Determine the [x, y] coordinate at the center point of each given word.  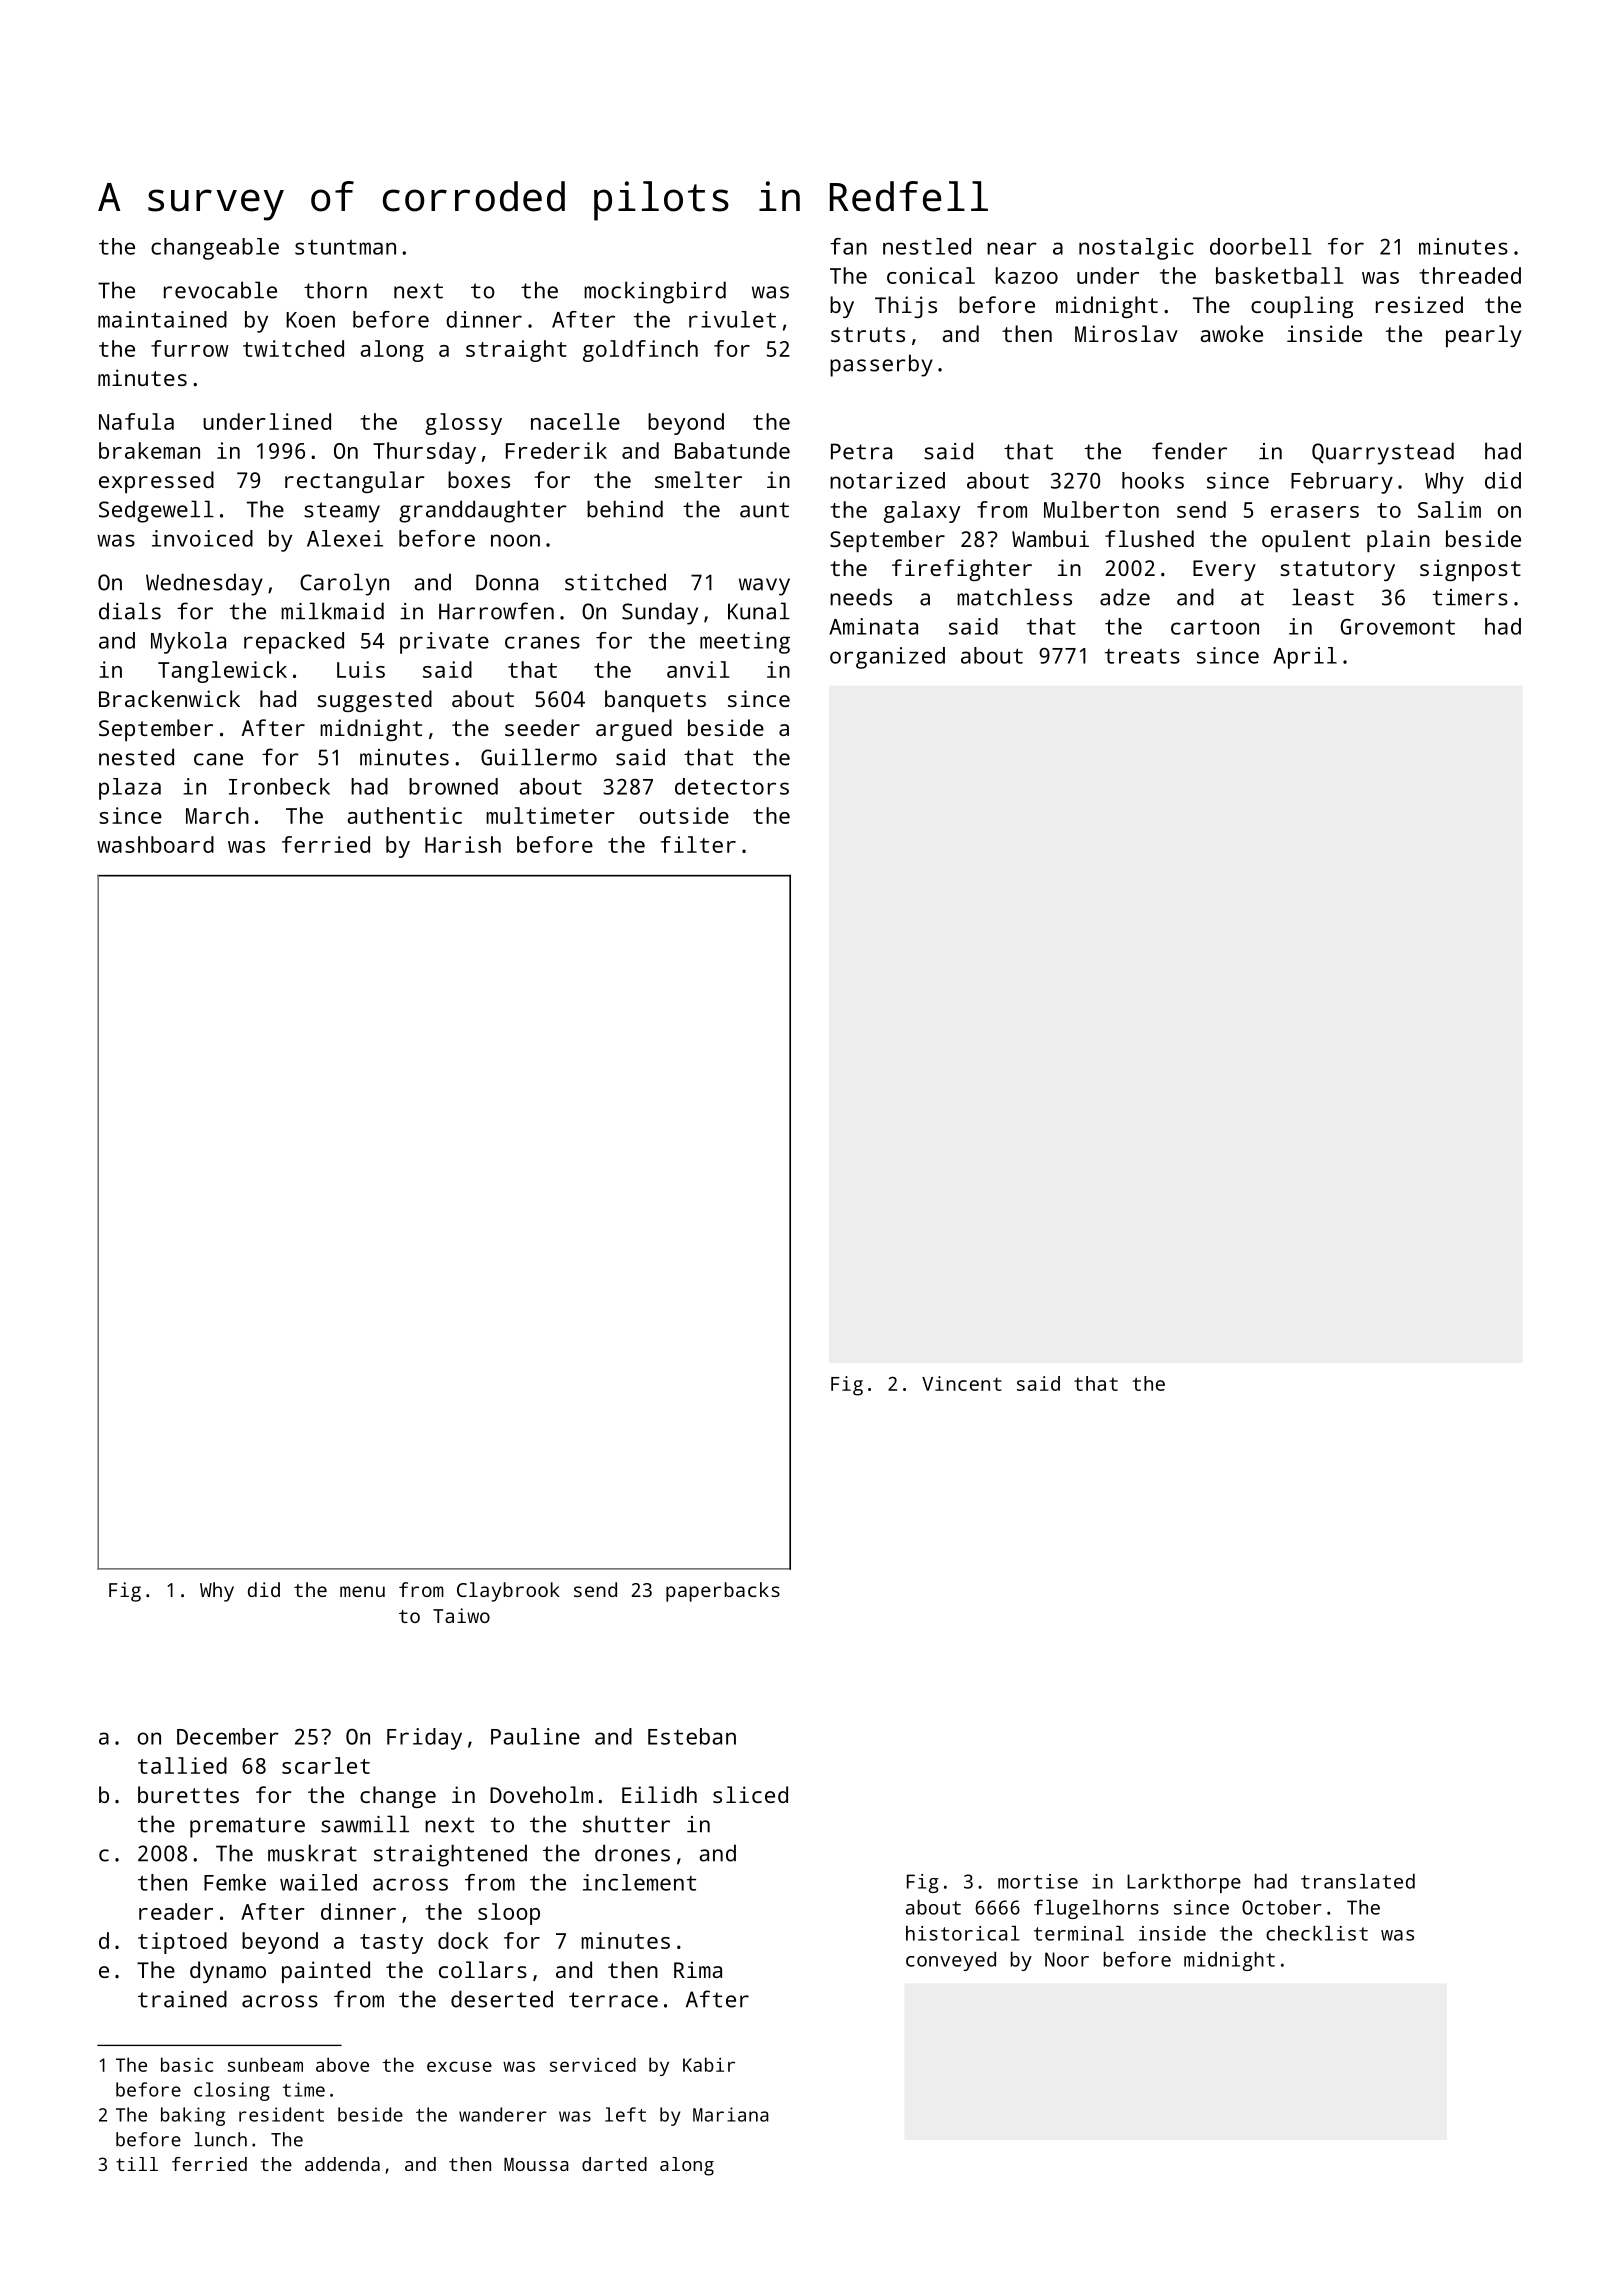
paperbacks [723, 1592]
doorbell [1261, 246]
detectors [732, 786]
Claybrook [508, 1592]
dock [463, 1940]
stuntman [345, 247]
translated [1358, 1881]
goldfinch [640, 351]
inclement [639, 1882]
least [1323, 597]
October [1282, 1907]
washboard [155, 844]
